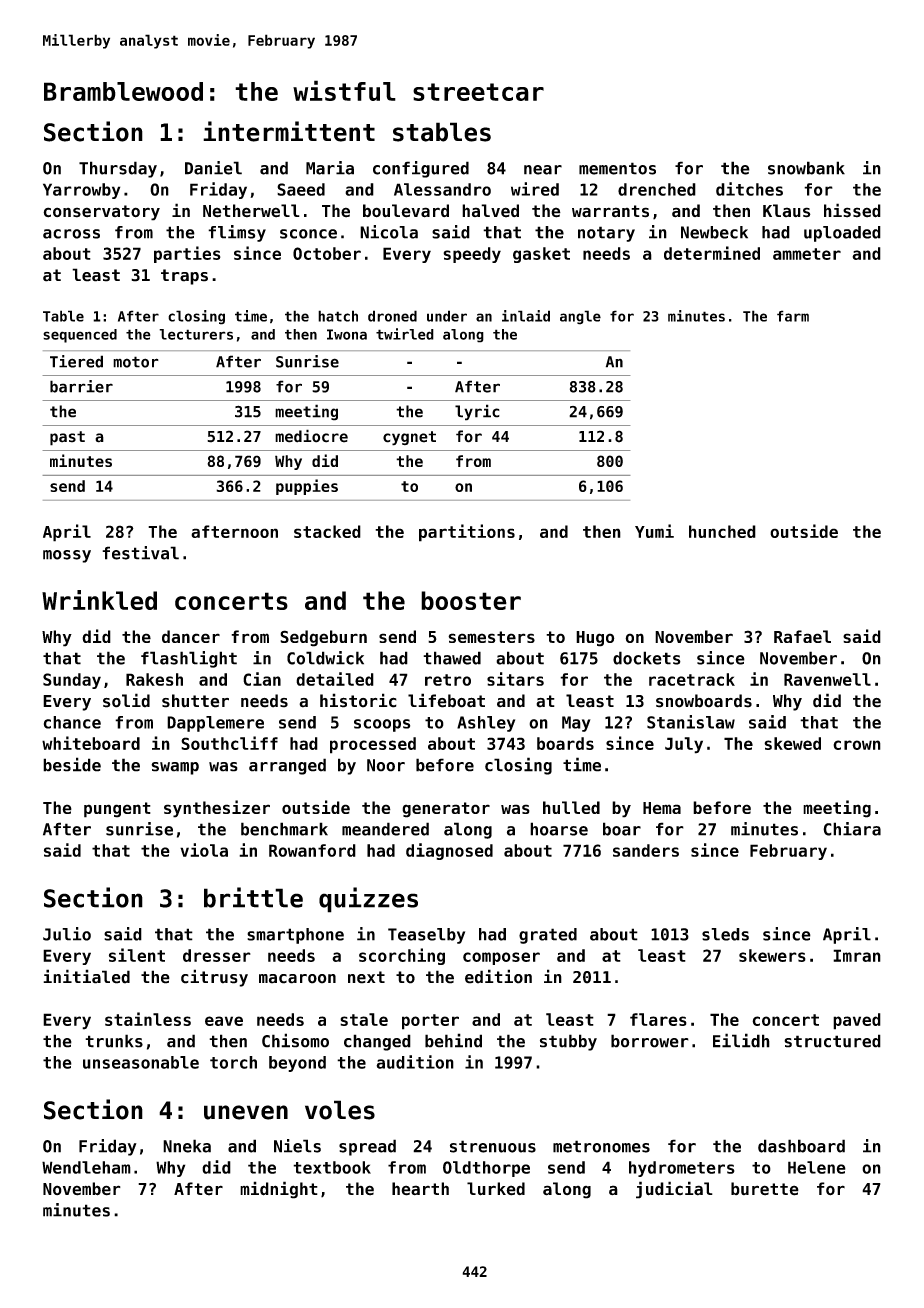  What do you see at coordinates (543, 170) in the page?
I see `near` at bounding box center [543, 170].
